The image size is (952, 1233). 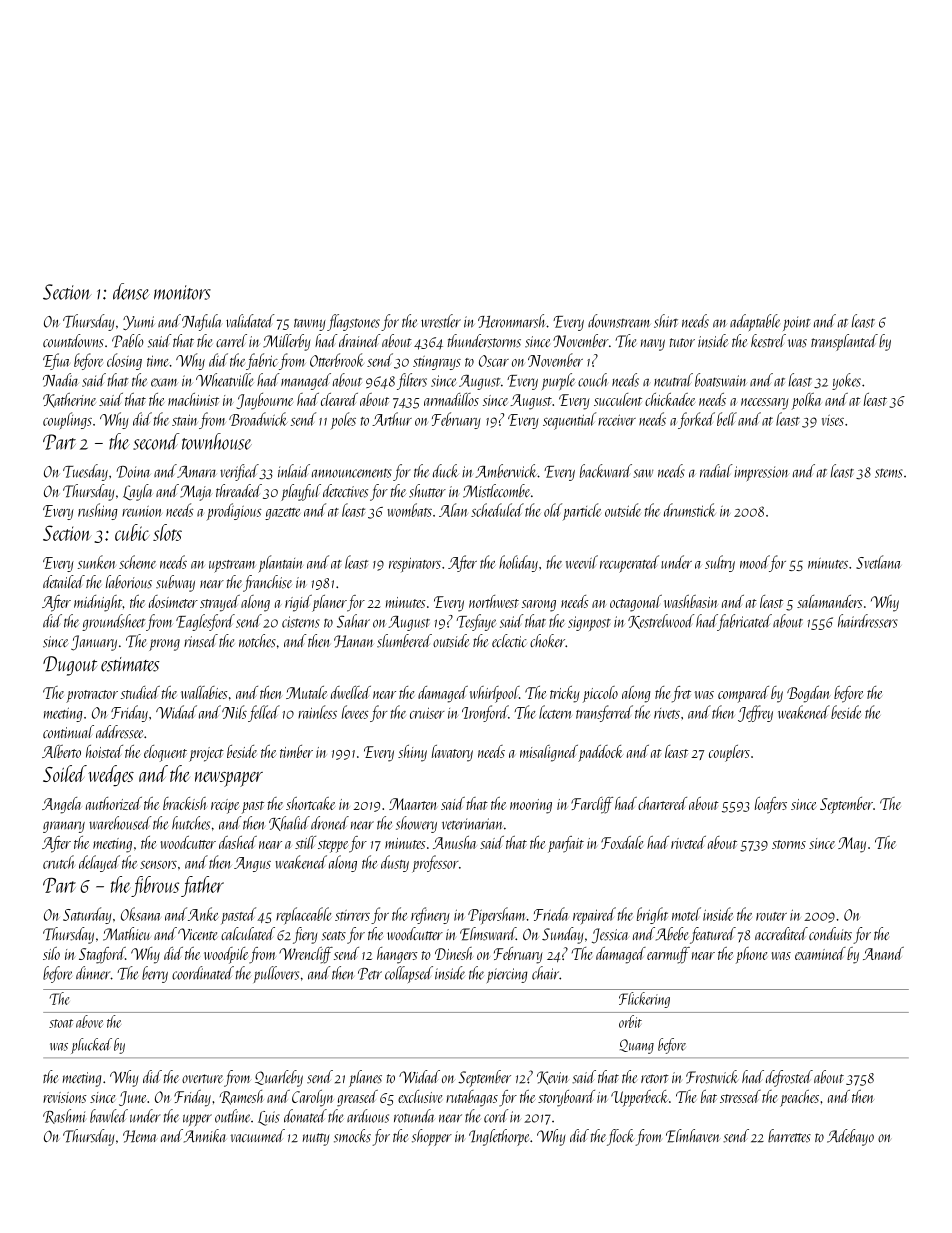 I want to click on Heronmarsh, so click(x=512, y=321).
